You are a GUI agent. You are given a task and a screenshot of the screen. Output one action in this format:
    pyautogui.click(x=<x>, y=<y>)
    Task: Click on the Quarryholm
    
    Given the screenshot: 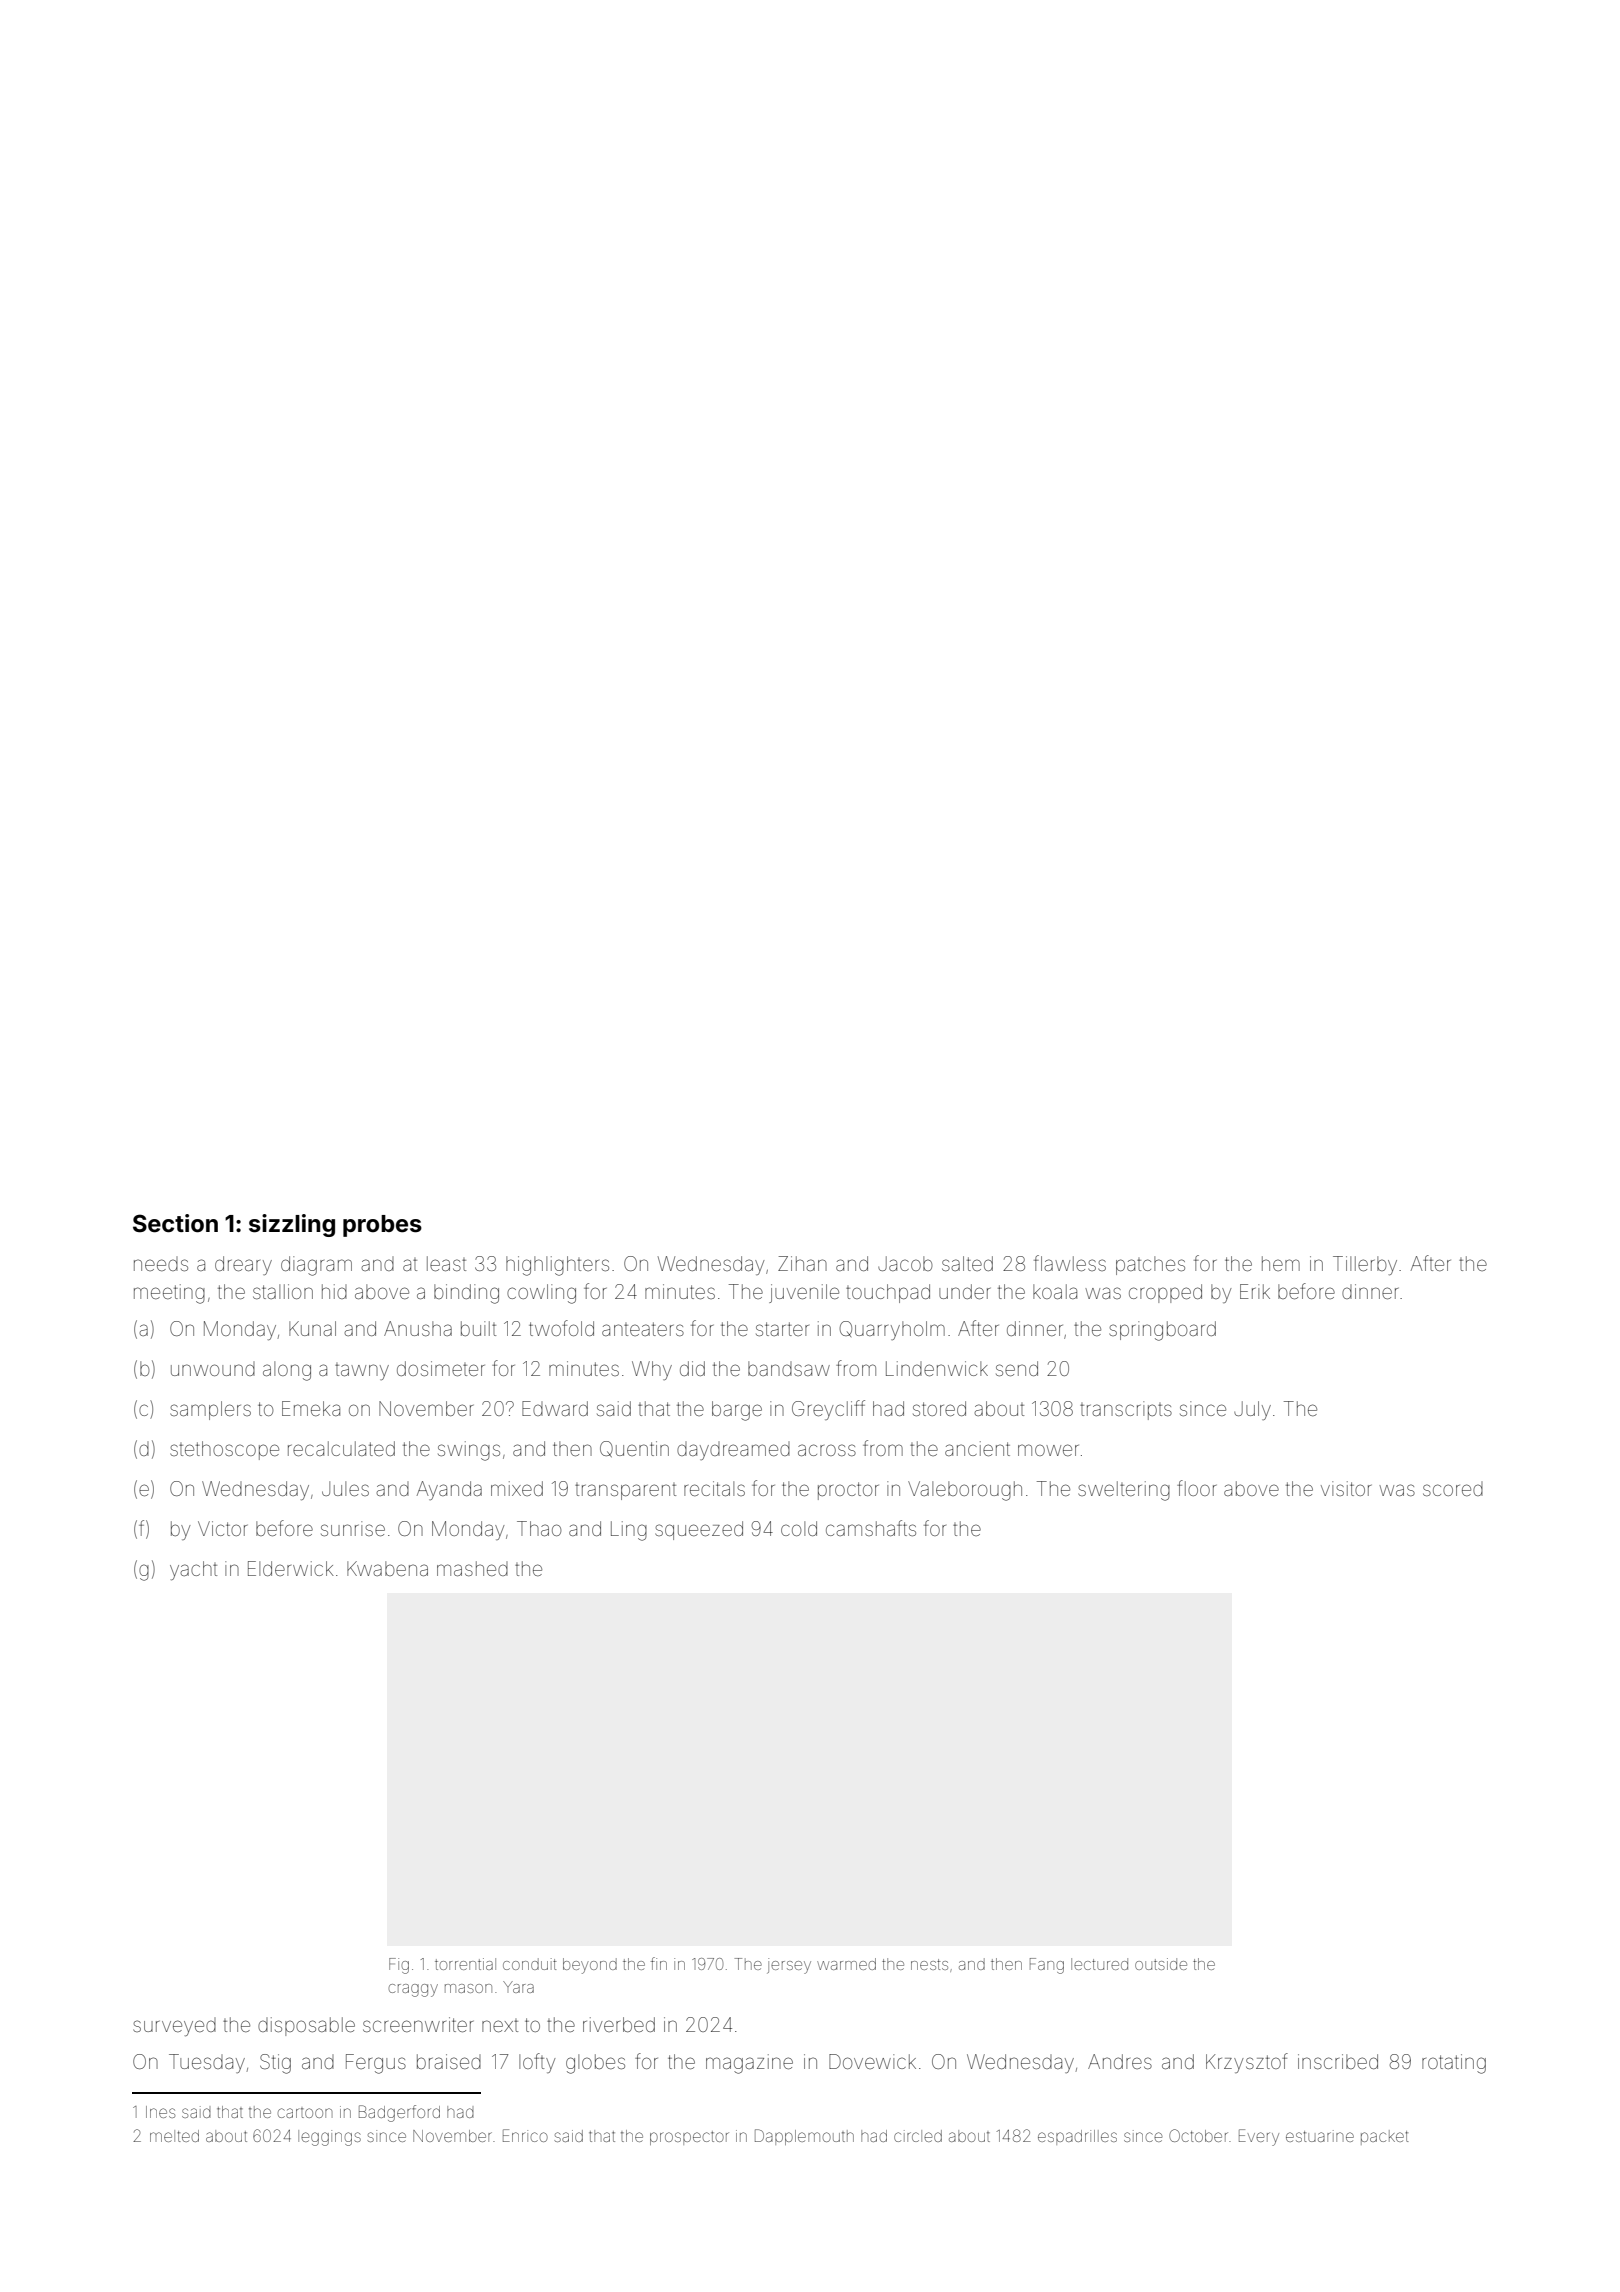 What is the action you would take?
    pyautogui.click(x=892, y=1330)
